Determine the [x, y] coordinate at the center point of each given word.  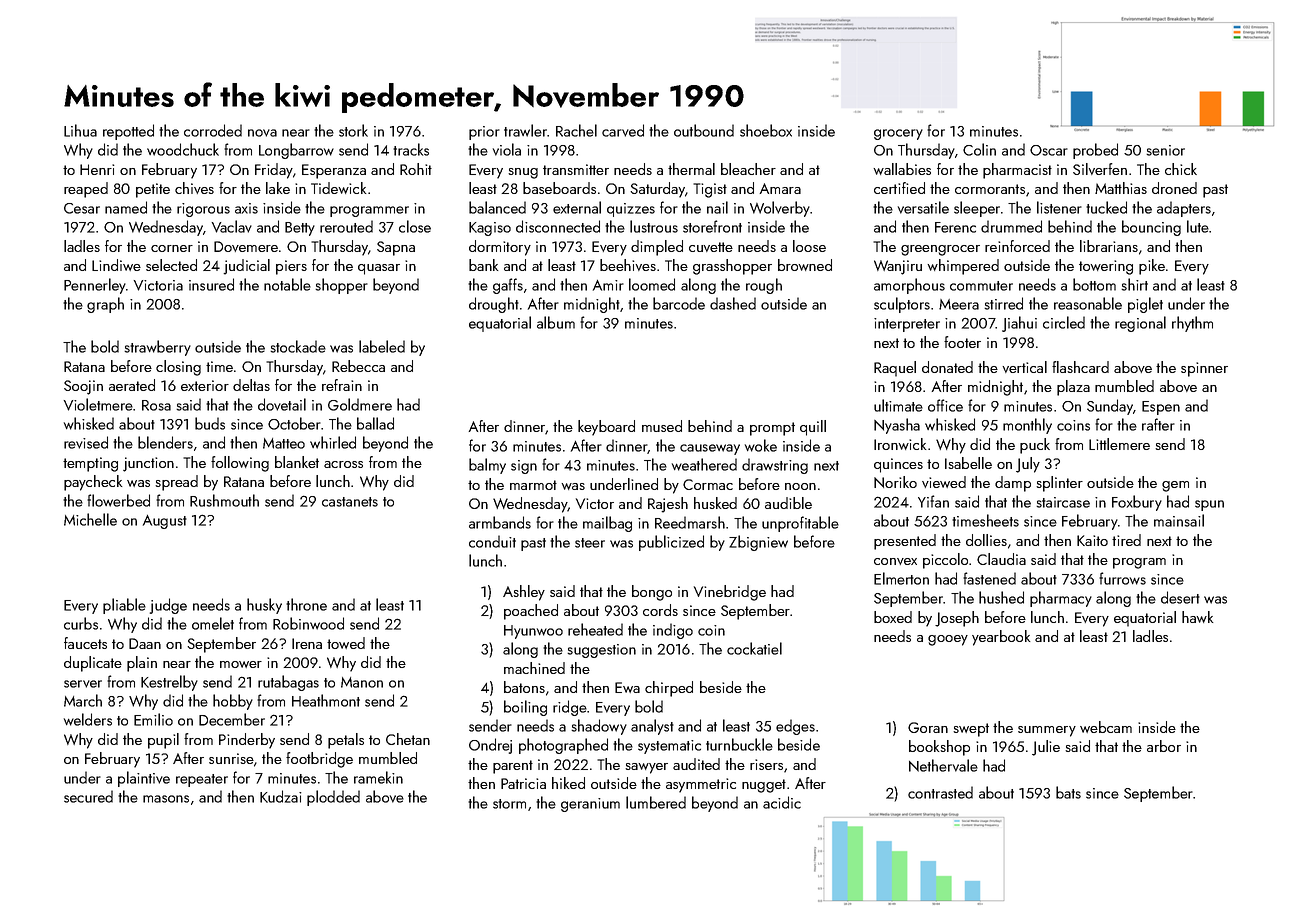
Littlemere [1119, 444]
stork [353, 130]
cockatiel [754, 648]
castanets [350, 502]
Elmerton [901, 578]
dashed [733, 303]
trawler [525, 130]
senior [1165, 150]
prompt [772, 429]
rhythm [1192, 324]
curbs [81, 623]
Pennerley [95, 286]
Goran [928, 727]
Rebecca [358, 366]
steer [590, 543]
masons [166, 799]
